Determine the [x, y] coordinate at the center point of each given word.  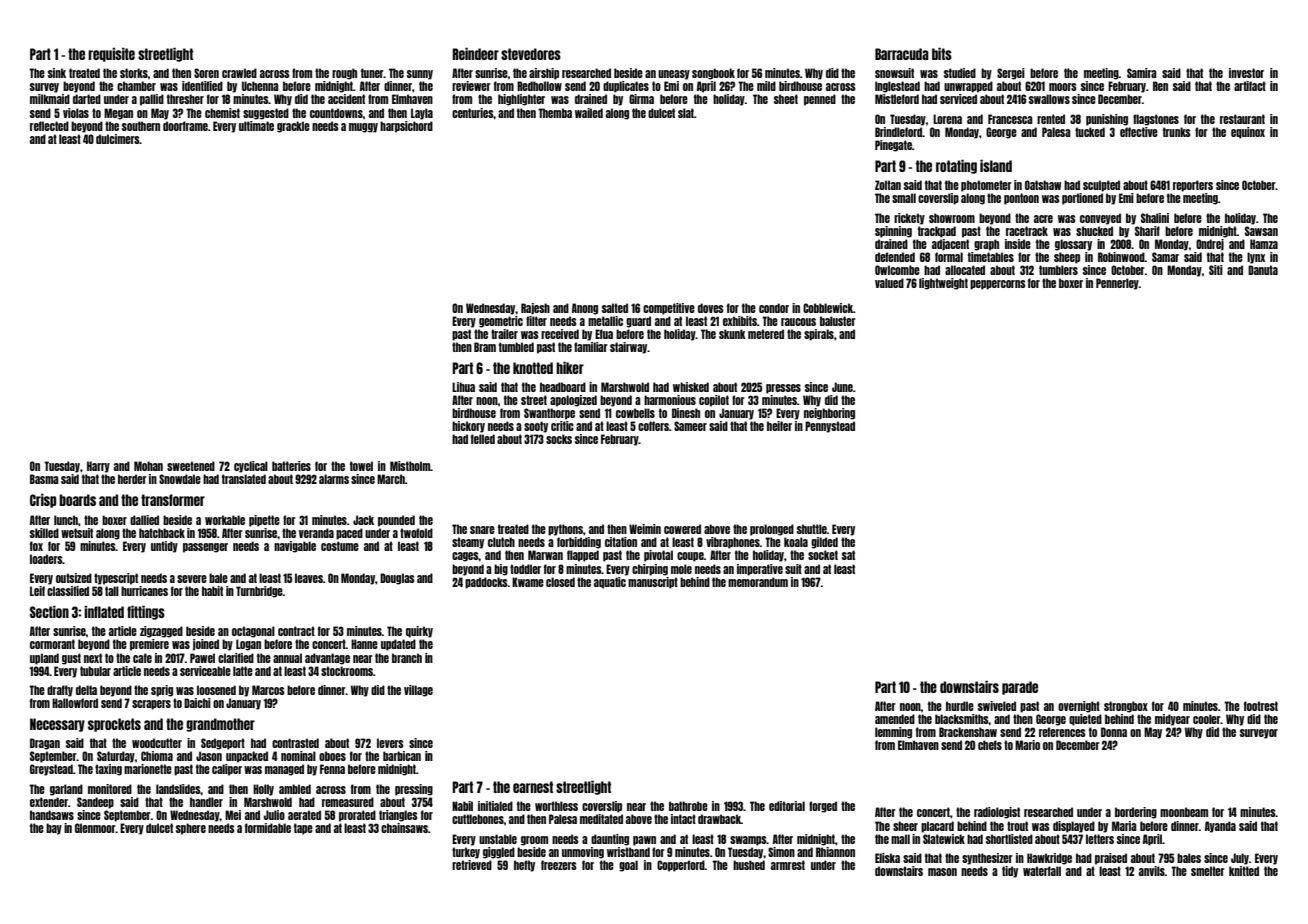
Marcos [268, 690]
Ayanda [1220, 827]
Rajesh [535, 309]
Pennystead [830, 427]
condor [774, 308]
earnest [533, 787]
